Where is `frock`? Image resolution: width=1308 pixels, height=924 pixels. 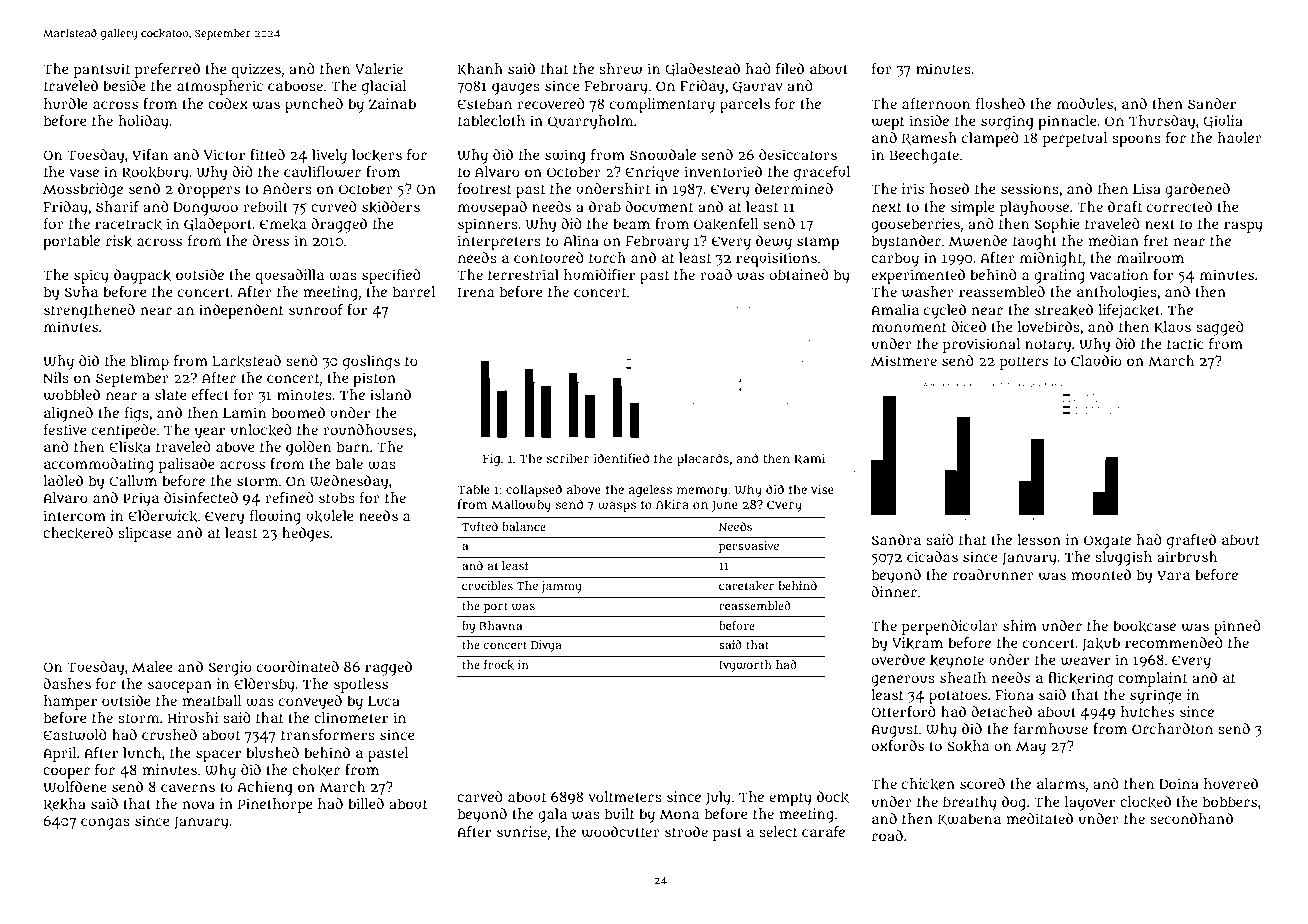 frock is located at coordinates (499, 665).
